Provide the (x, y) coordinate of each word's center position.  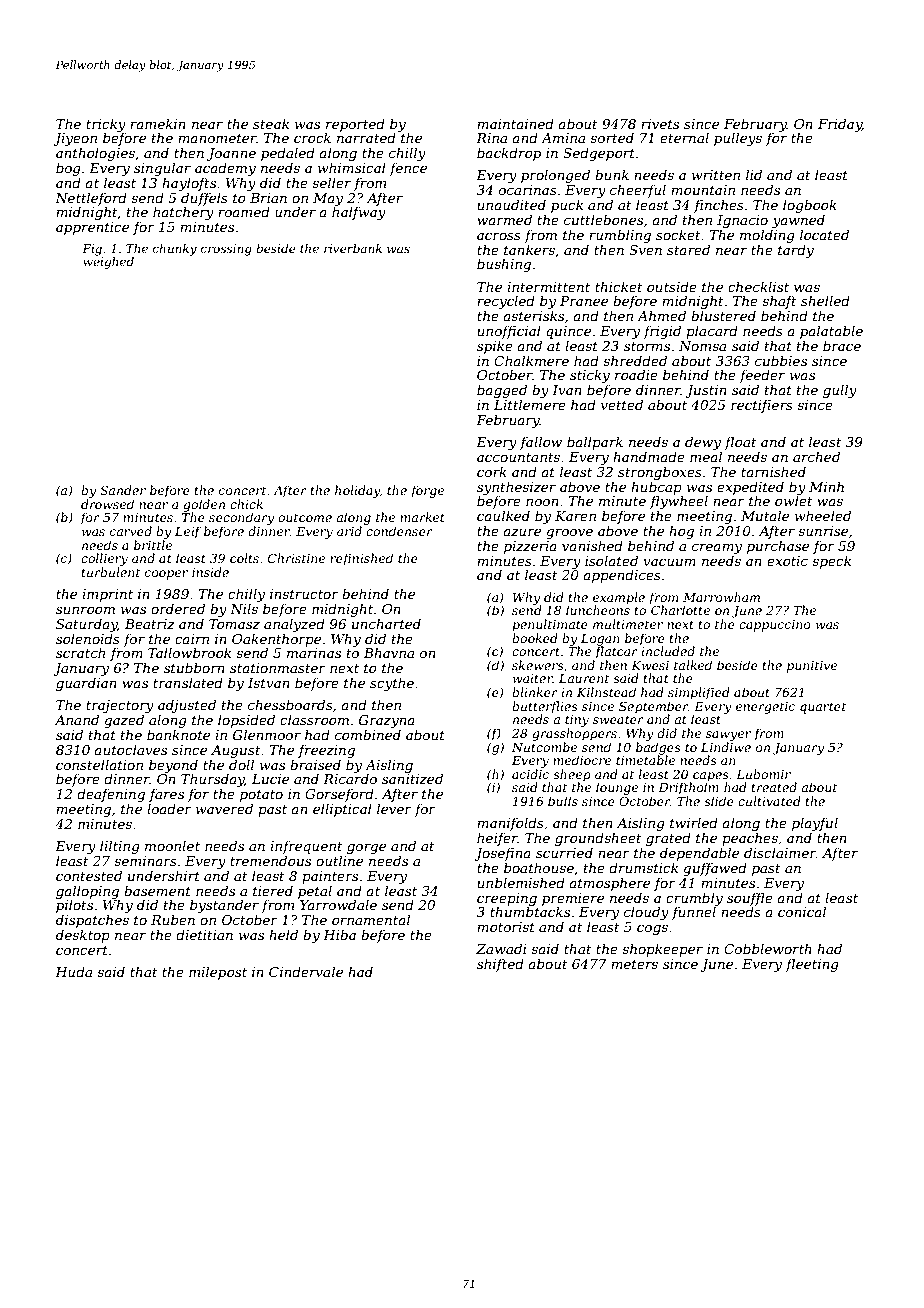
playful (815, 824)
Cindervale (306, 971)
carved (131, 531)
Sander (123, 490)
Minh (826, 486)
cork (492, 471)
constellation (99, 764)
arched (816, 456)
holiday (357, 491)
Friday (840, 125)
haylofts (189, 184)
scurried (564, 852)
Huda (73, 971)
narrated (366, 137)
